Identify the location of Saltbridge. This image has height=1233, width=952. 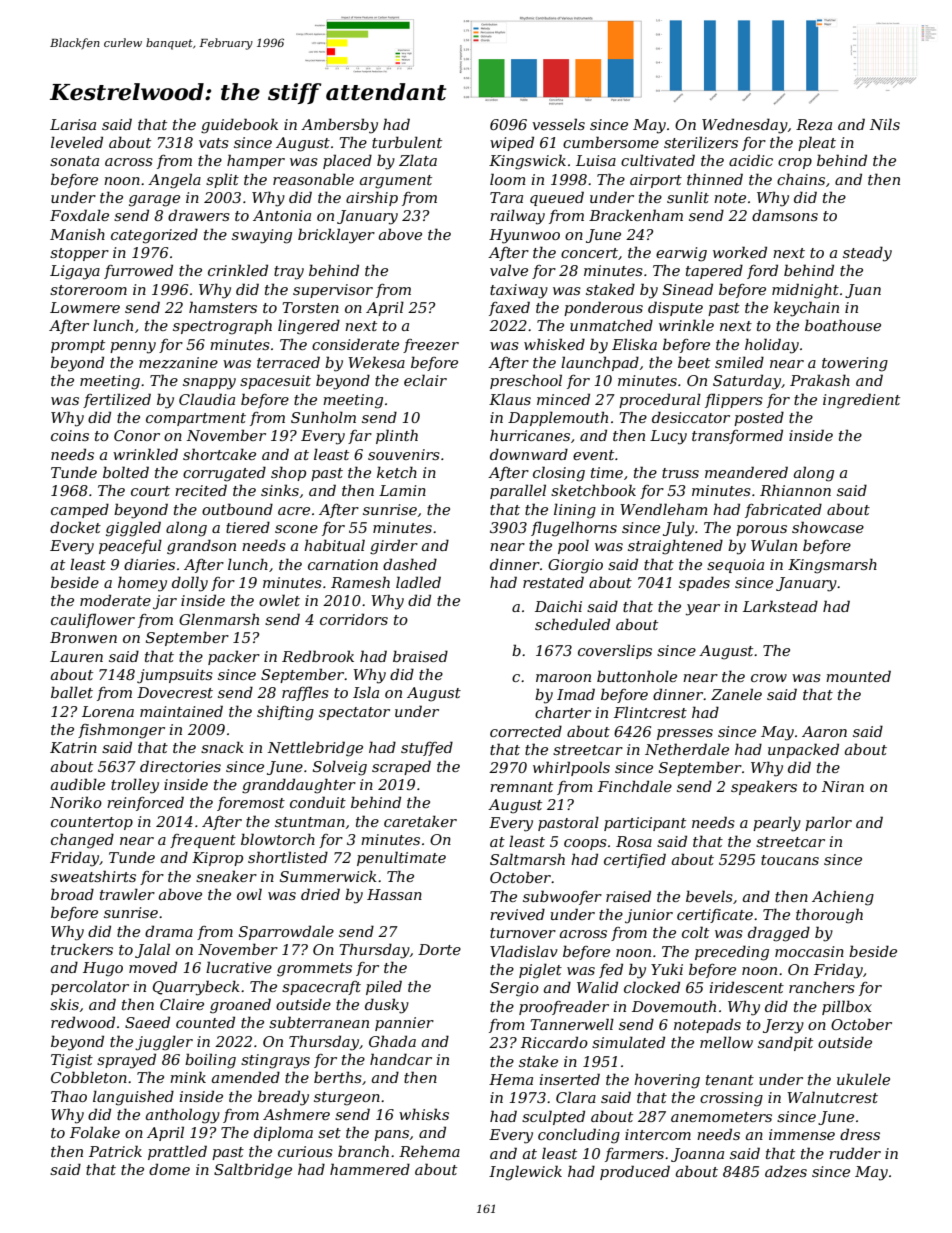
(253, 1171).
